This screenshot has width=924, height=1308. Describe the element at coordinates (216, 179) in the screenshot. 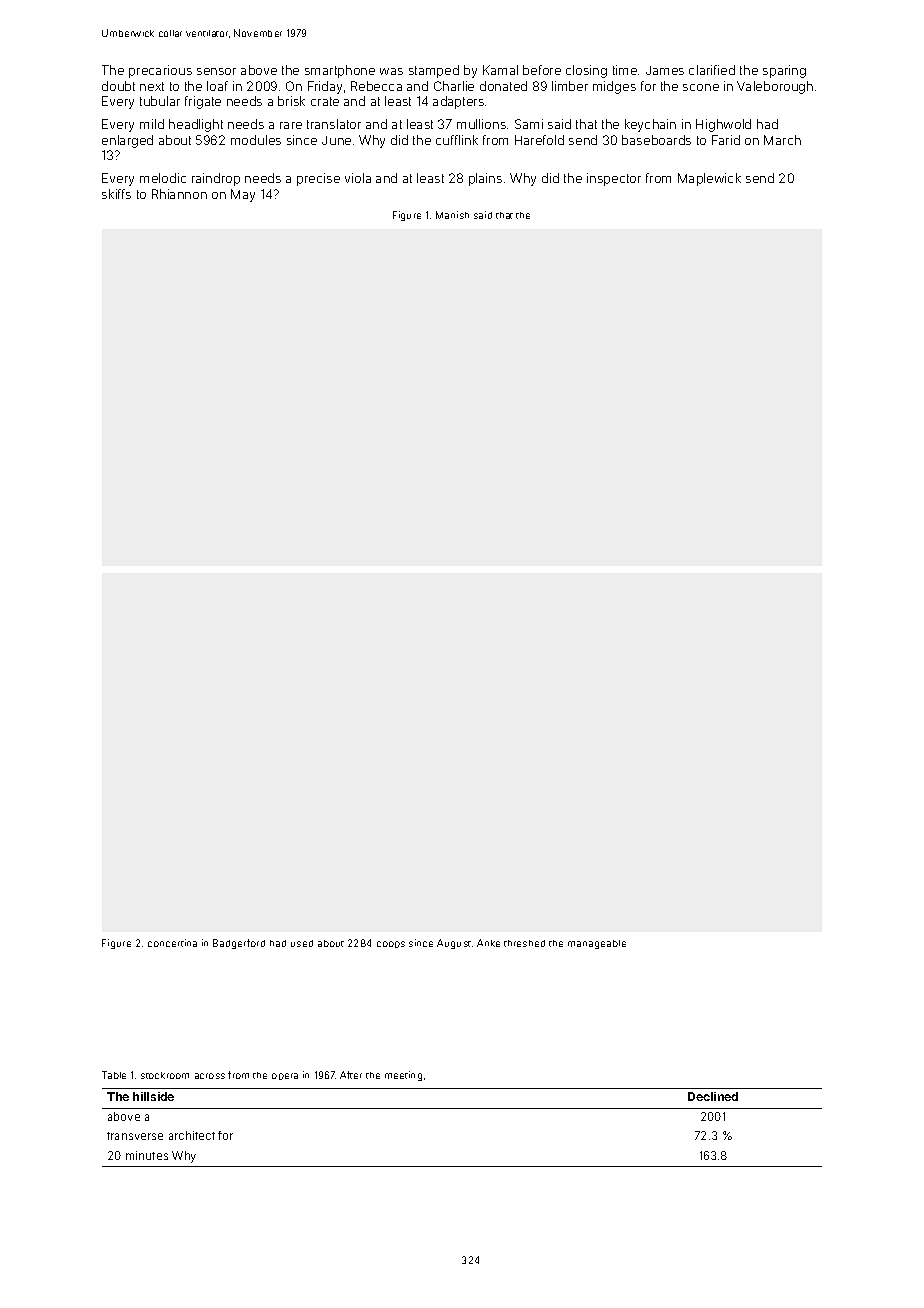

I see `raindrop` at that location.
